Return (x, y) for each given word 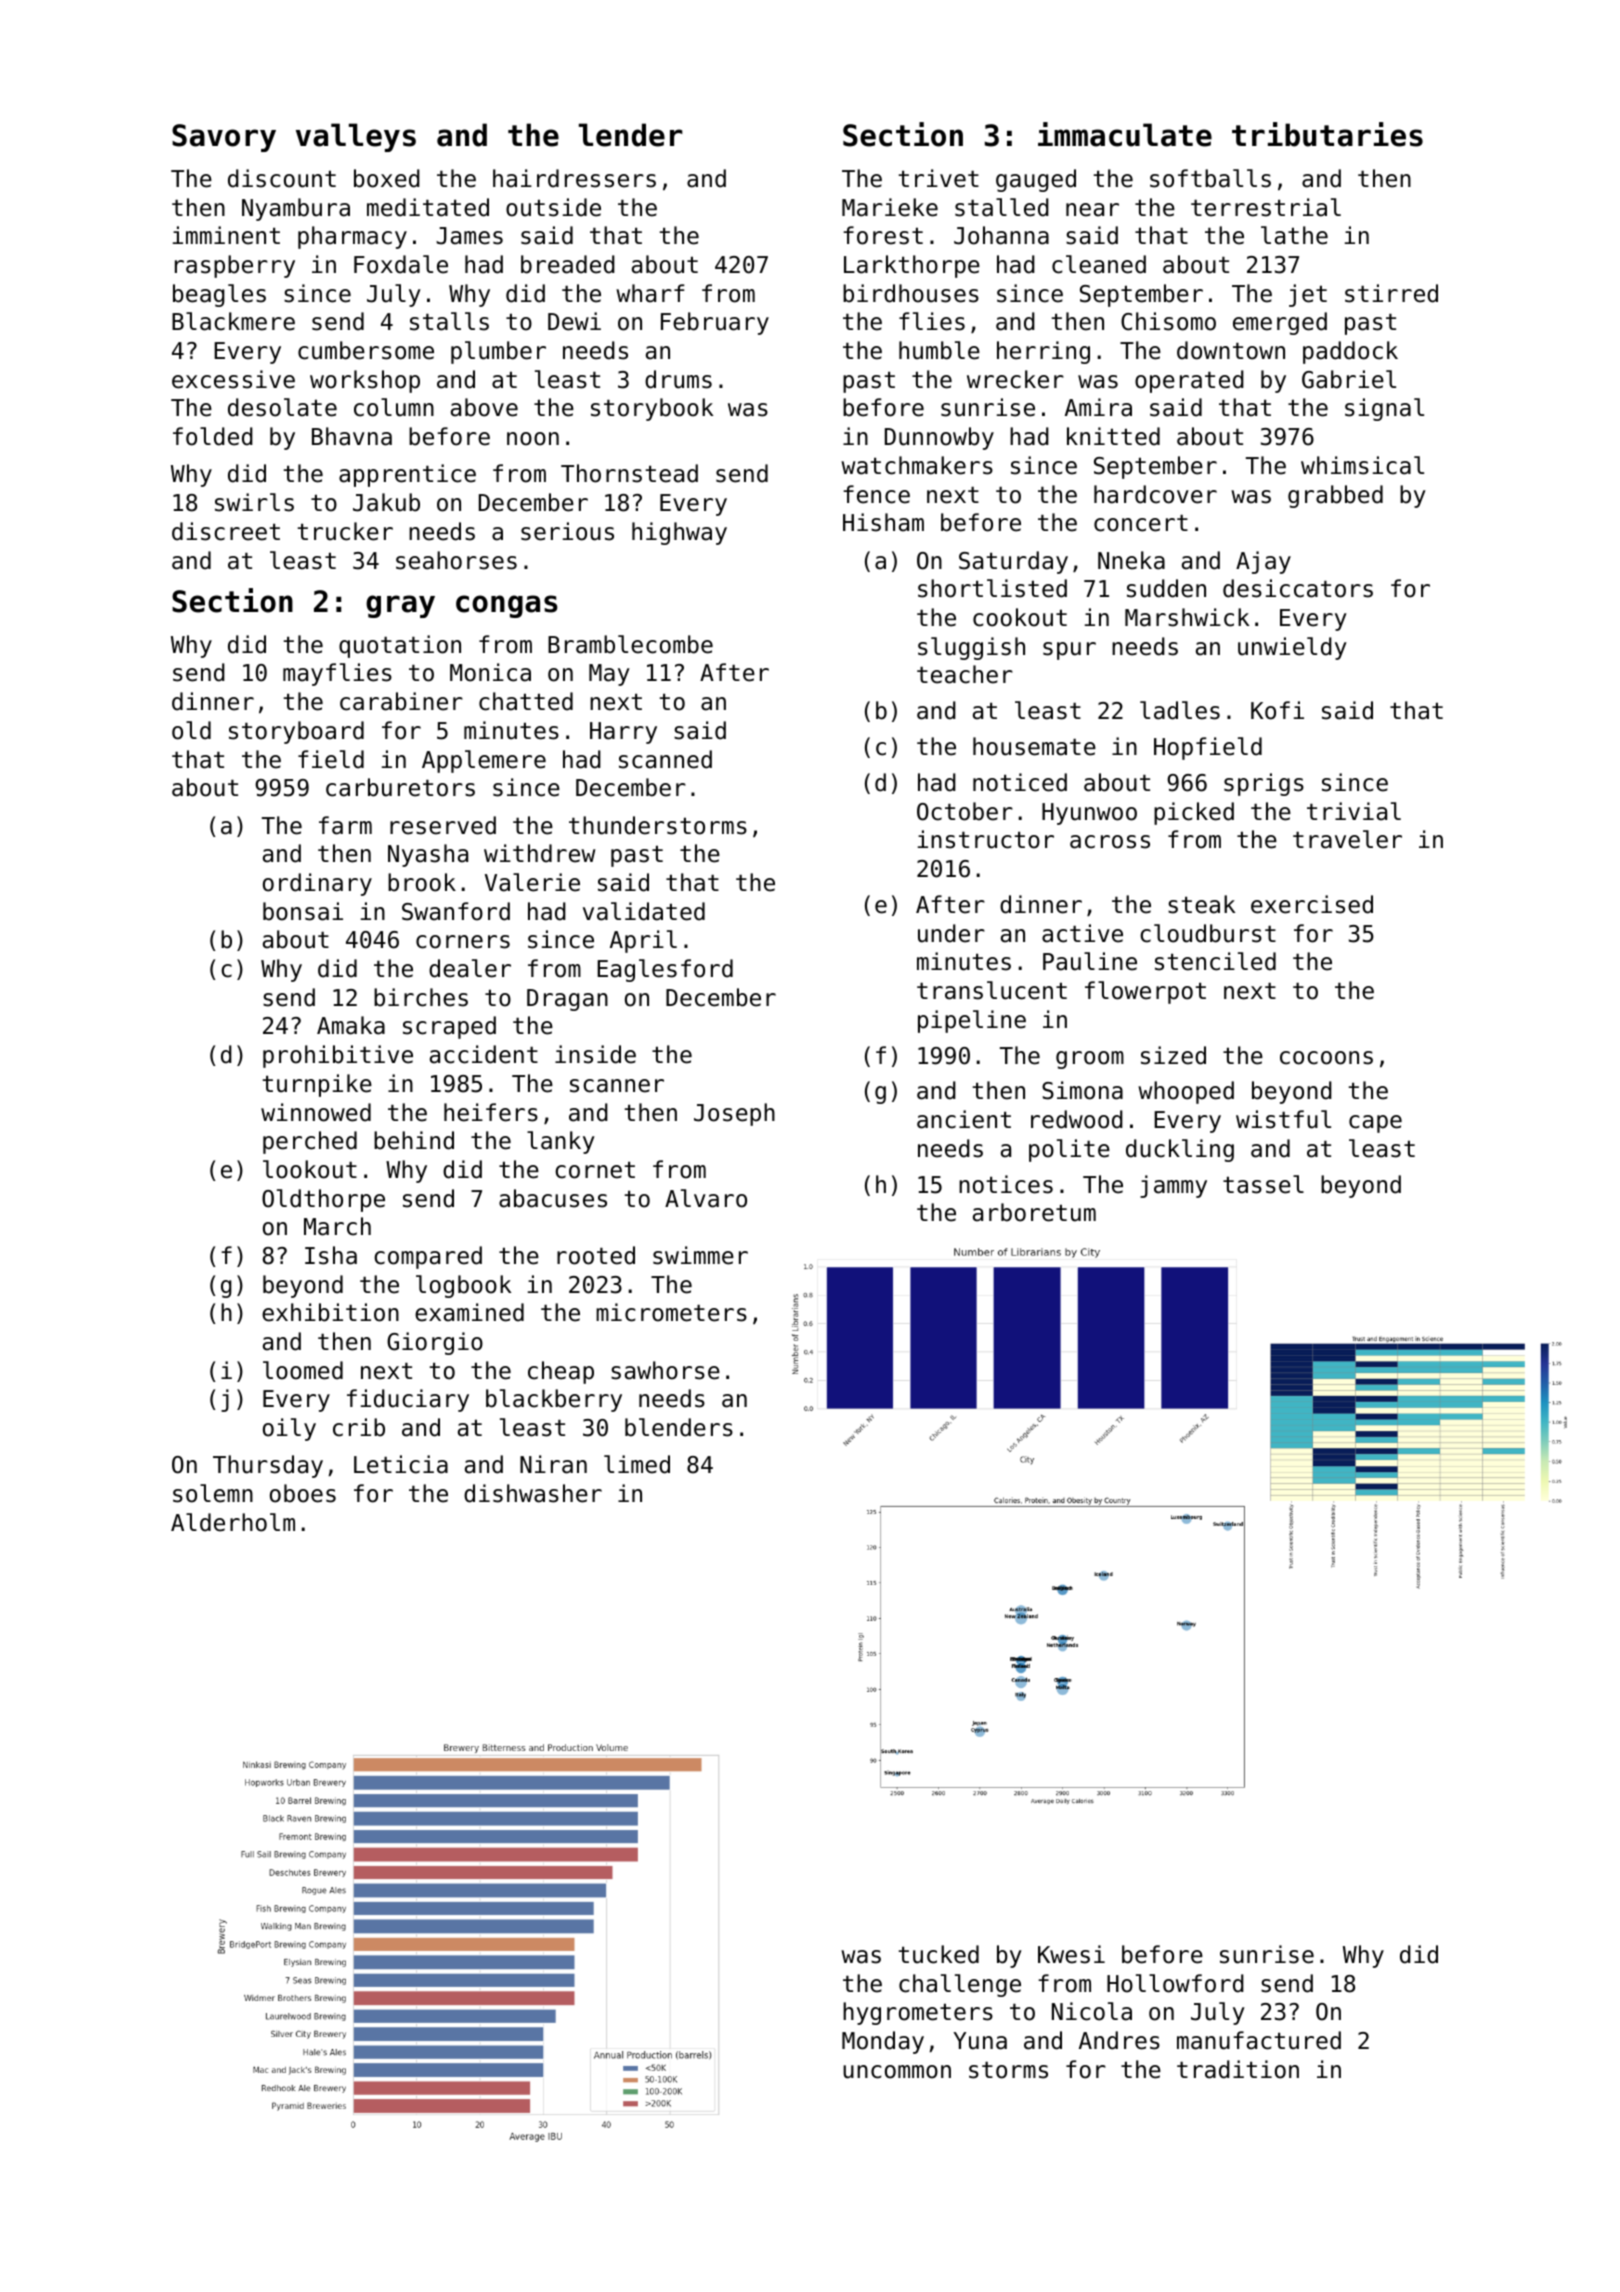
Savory (224, 138)
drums (678, 379)
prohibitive (338, 1056)
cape (1375, 1124)
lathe (1294, 235)
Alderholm (233, 1522)
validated (644, 911)
